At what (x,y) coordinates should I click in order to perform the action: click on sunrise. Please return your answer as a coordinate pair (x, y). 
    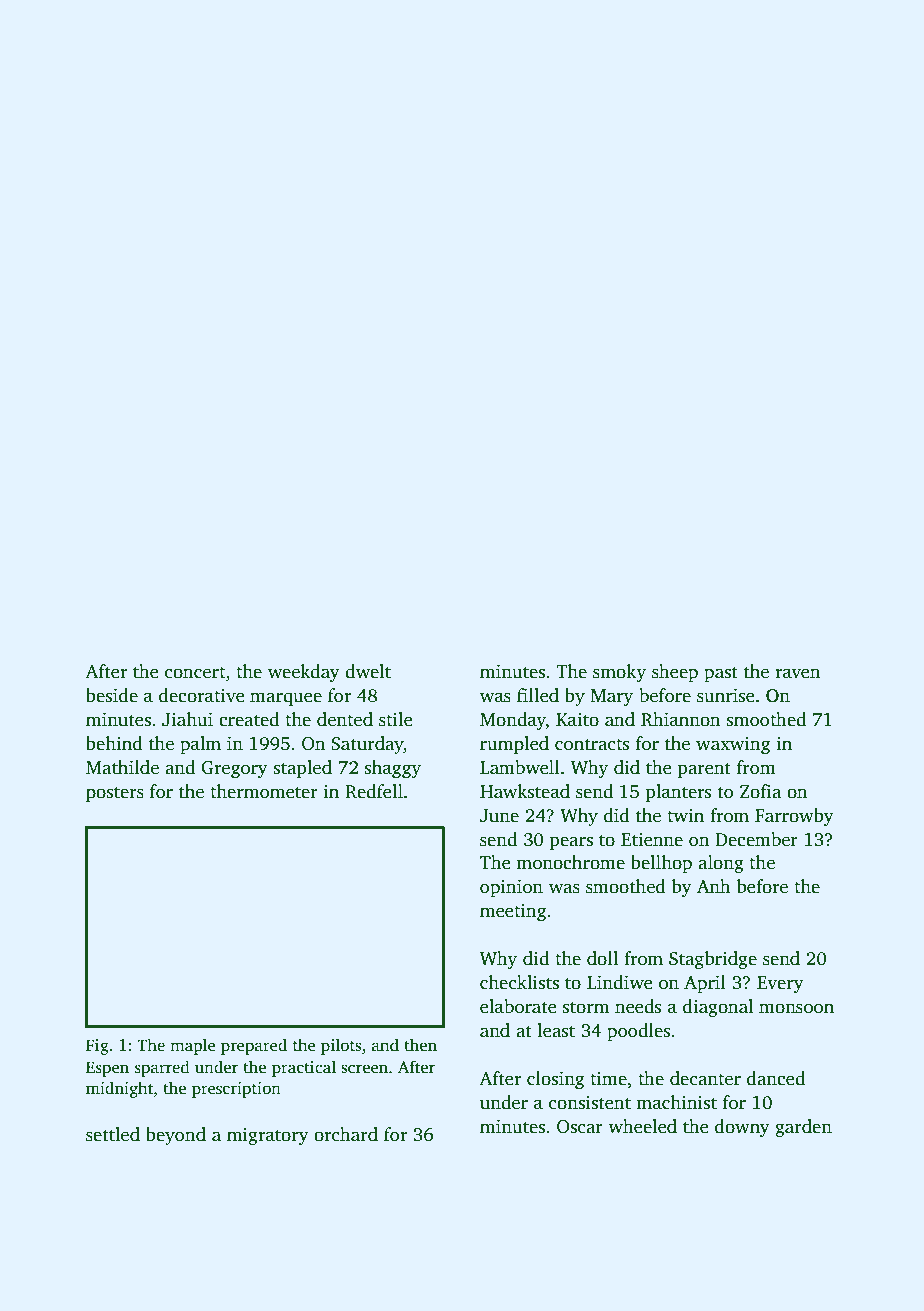
    Looking at the image, I should click on (726, 695).
